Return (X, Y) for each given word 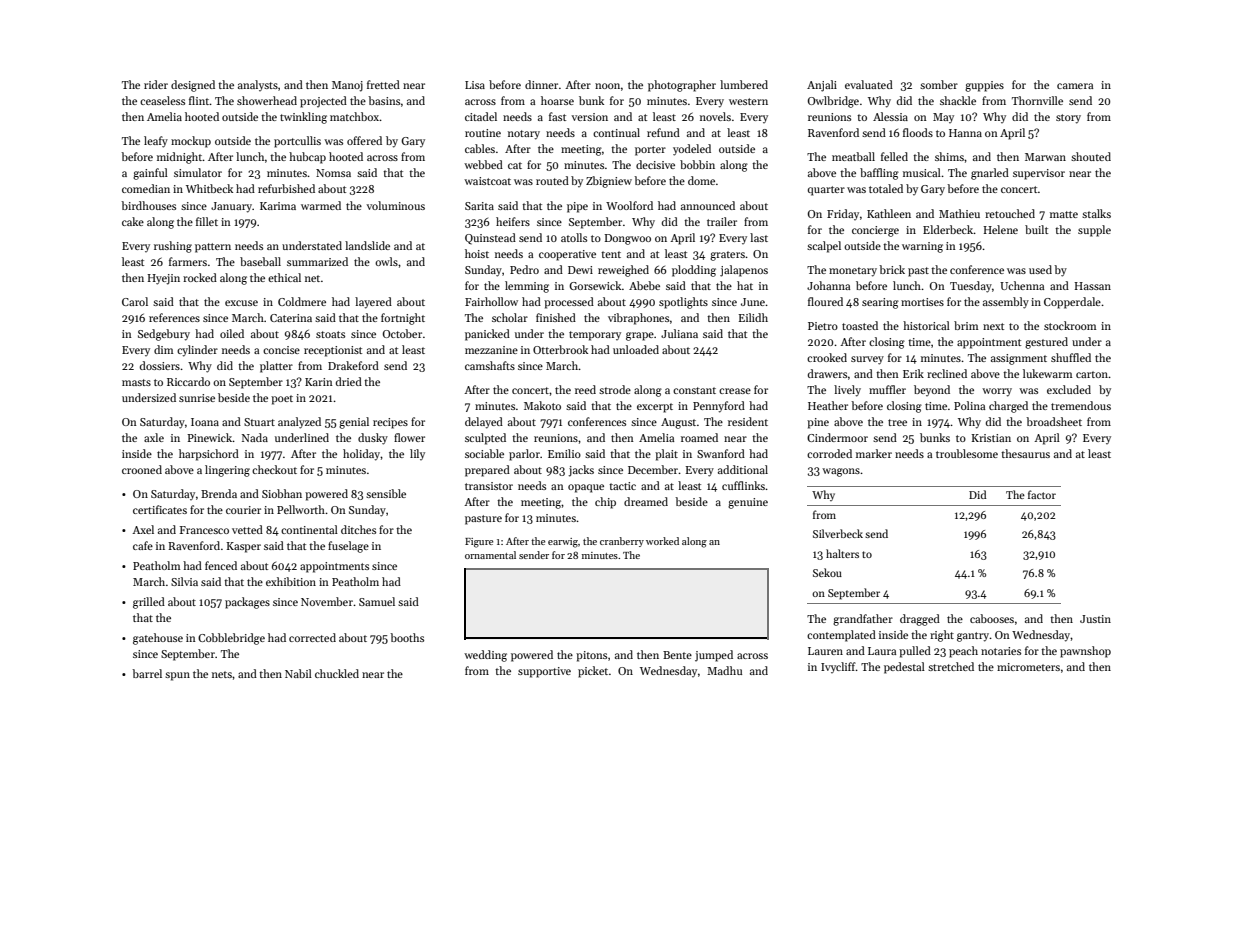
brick (892, 269)
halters (842, 553)
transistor (489, 486)
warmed (321, 205)
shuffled (1071, 357)
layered (373, 303)
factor (1042, 494)
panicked (487, 335)
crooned (142, 469)
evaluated (869, 84)
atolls (574, 237)
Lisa (475, 85)
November (327, 601)
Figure (479, 543)
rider (156, 84)
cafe (143, 545)
